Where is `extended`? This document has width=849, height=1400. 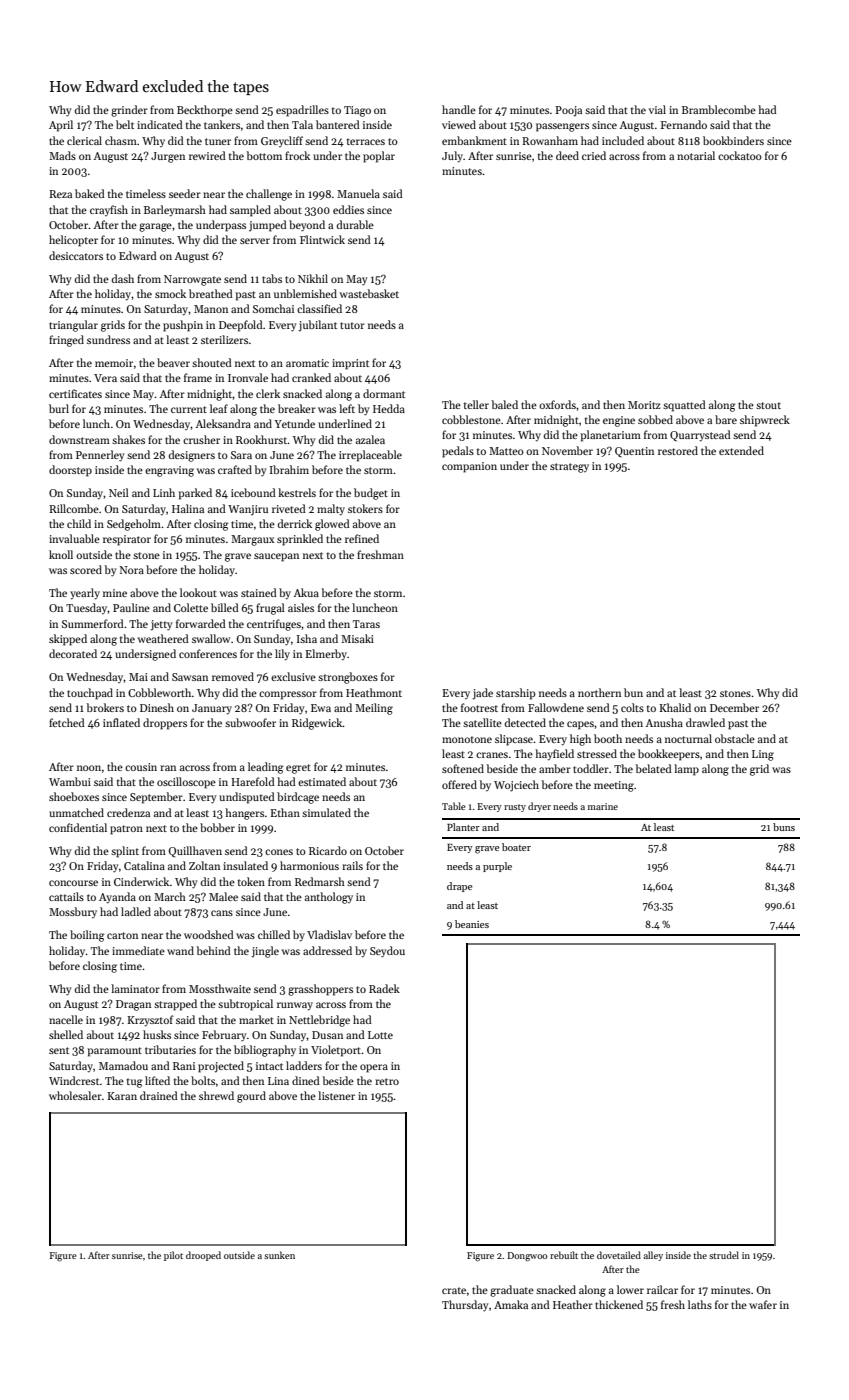
extended is located at coordinates (741, 450).
